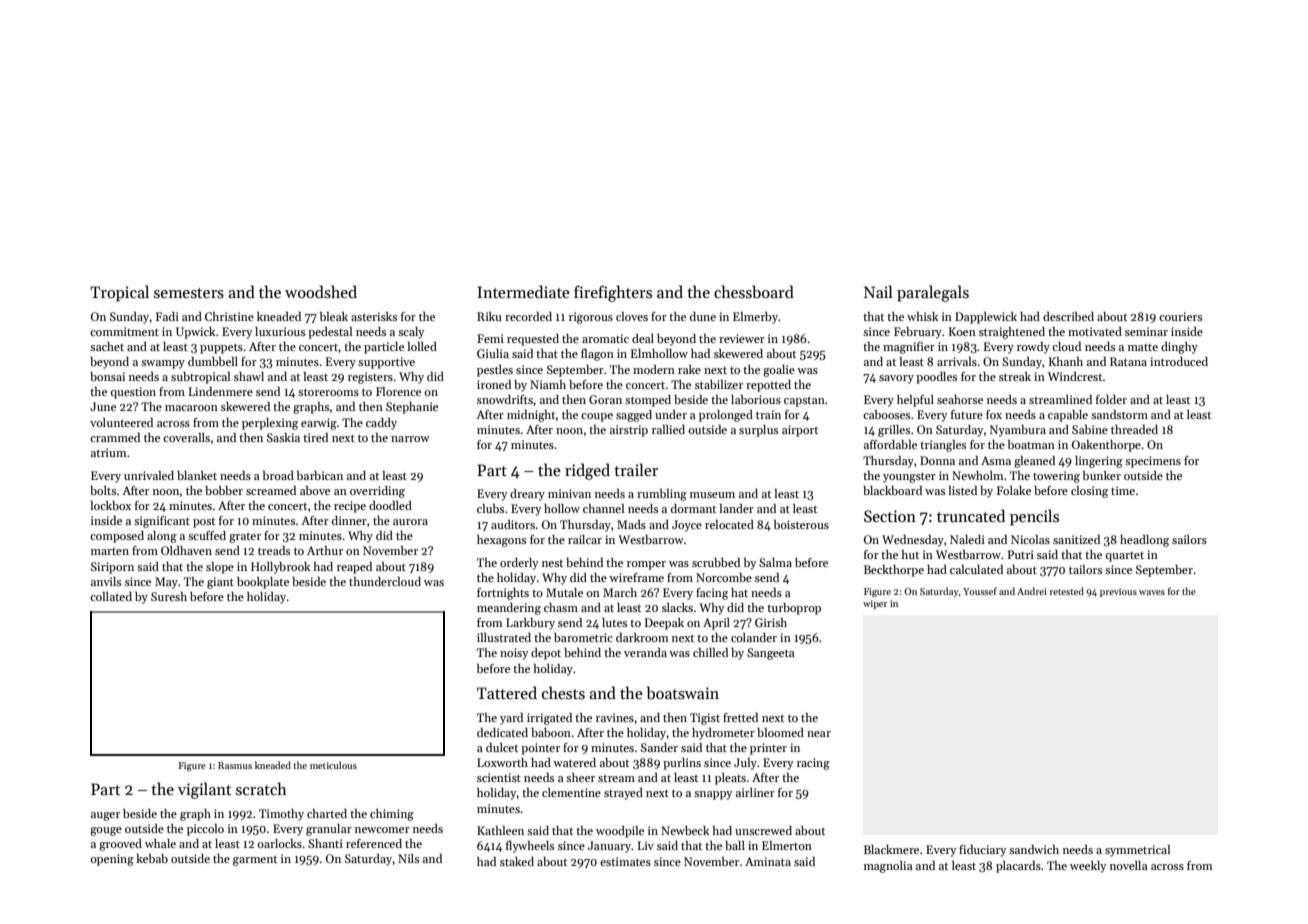  I want to click on stomped, so click(648, 401).
